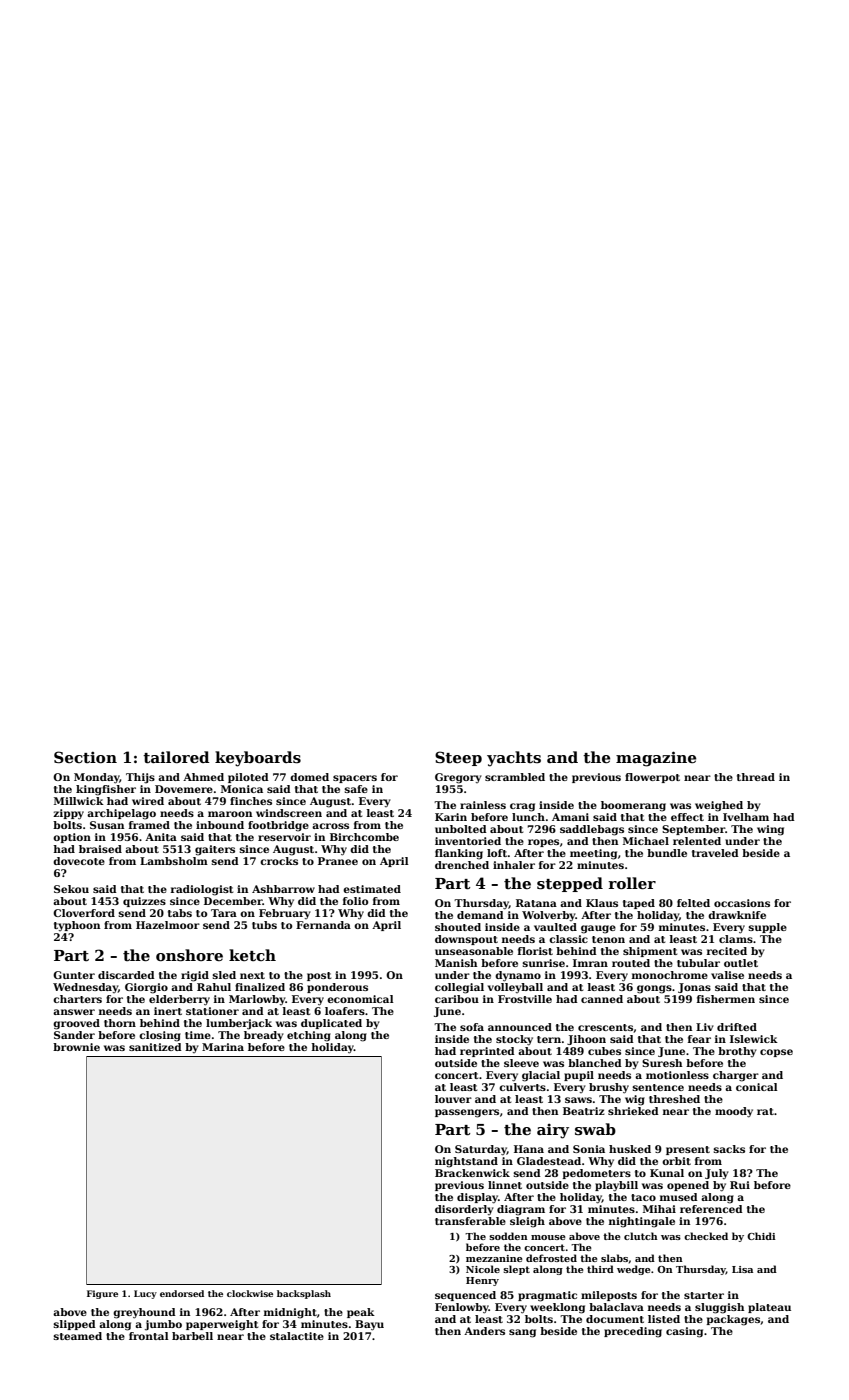  Describe the element at coordinates (484, 1331) in the page. I see `Anders` at that location.
